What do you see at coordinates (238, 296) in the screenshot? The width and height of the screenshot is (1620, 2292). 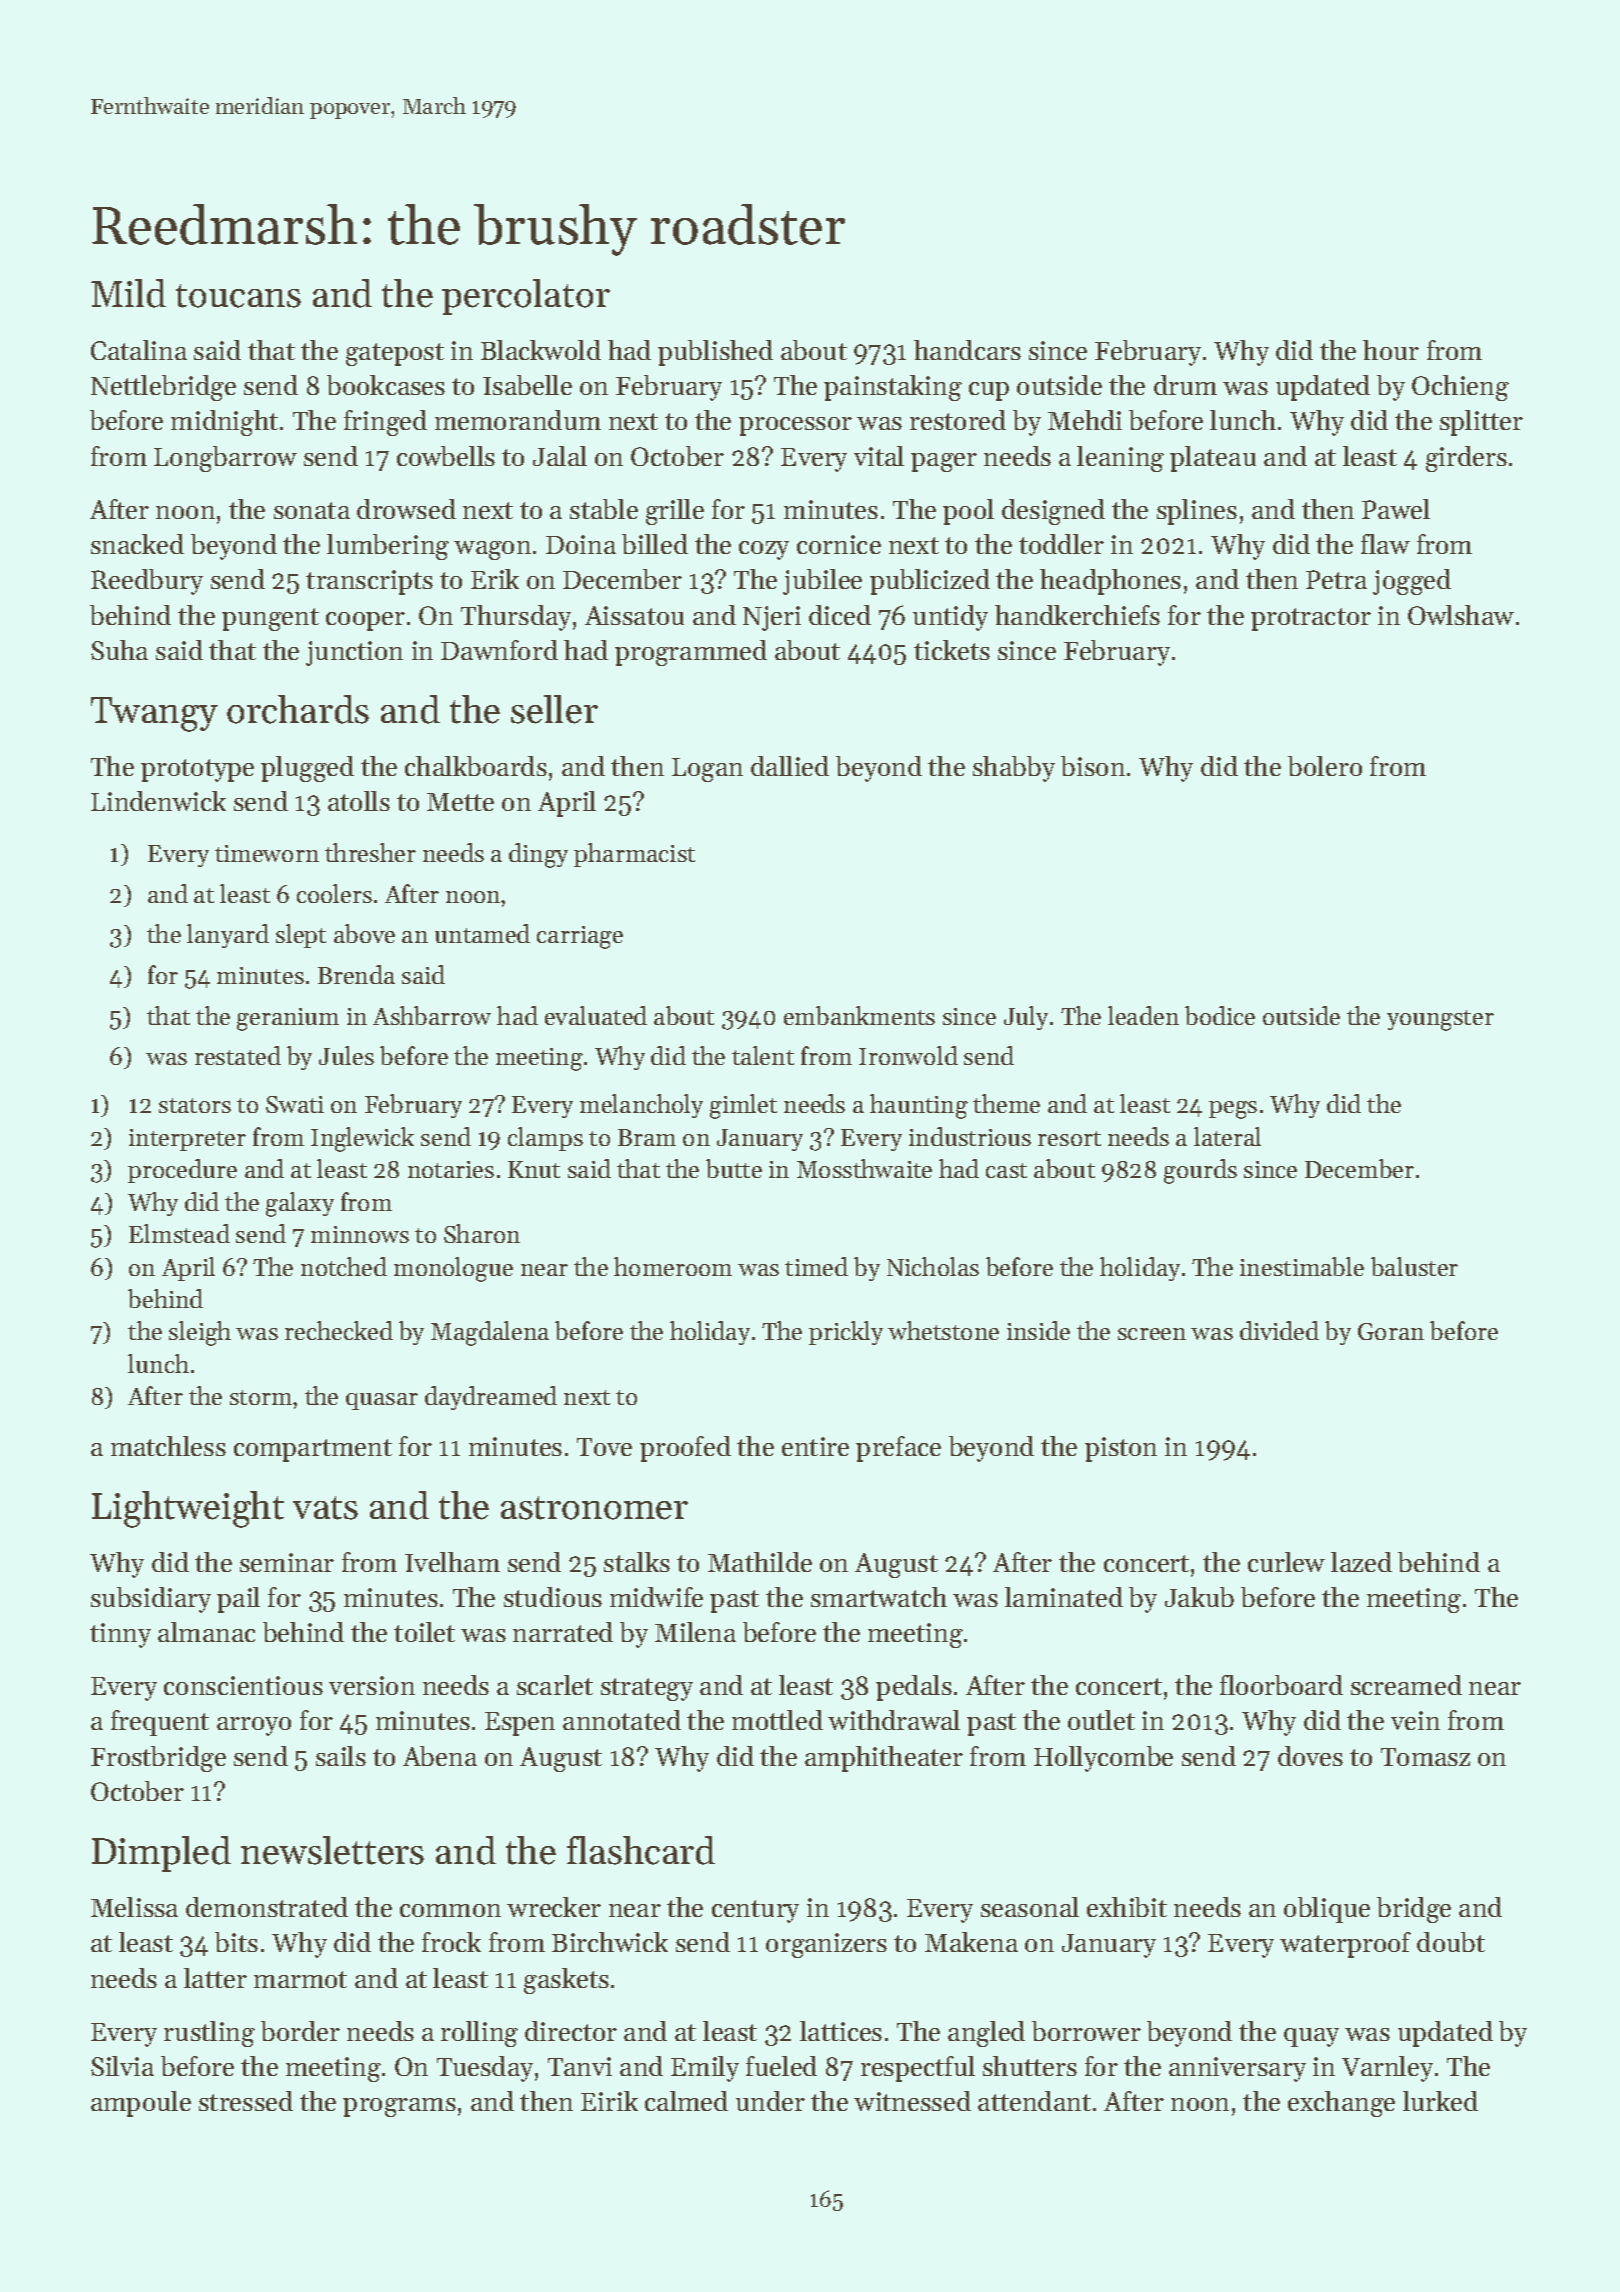 I see `toucans` at bounding box center [238, 296].
